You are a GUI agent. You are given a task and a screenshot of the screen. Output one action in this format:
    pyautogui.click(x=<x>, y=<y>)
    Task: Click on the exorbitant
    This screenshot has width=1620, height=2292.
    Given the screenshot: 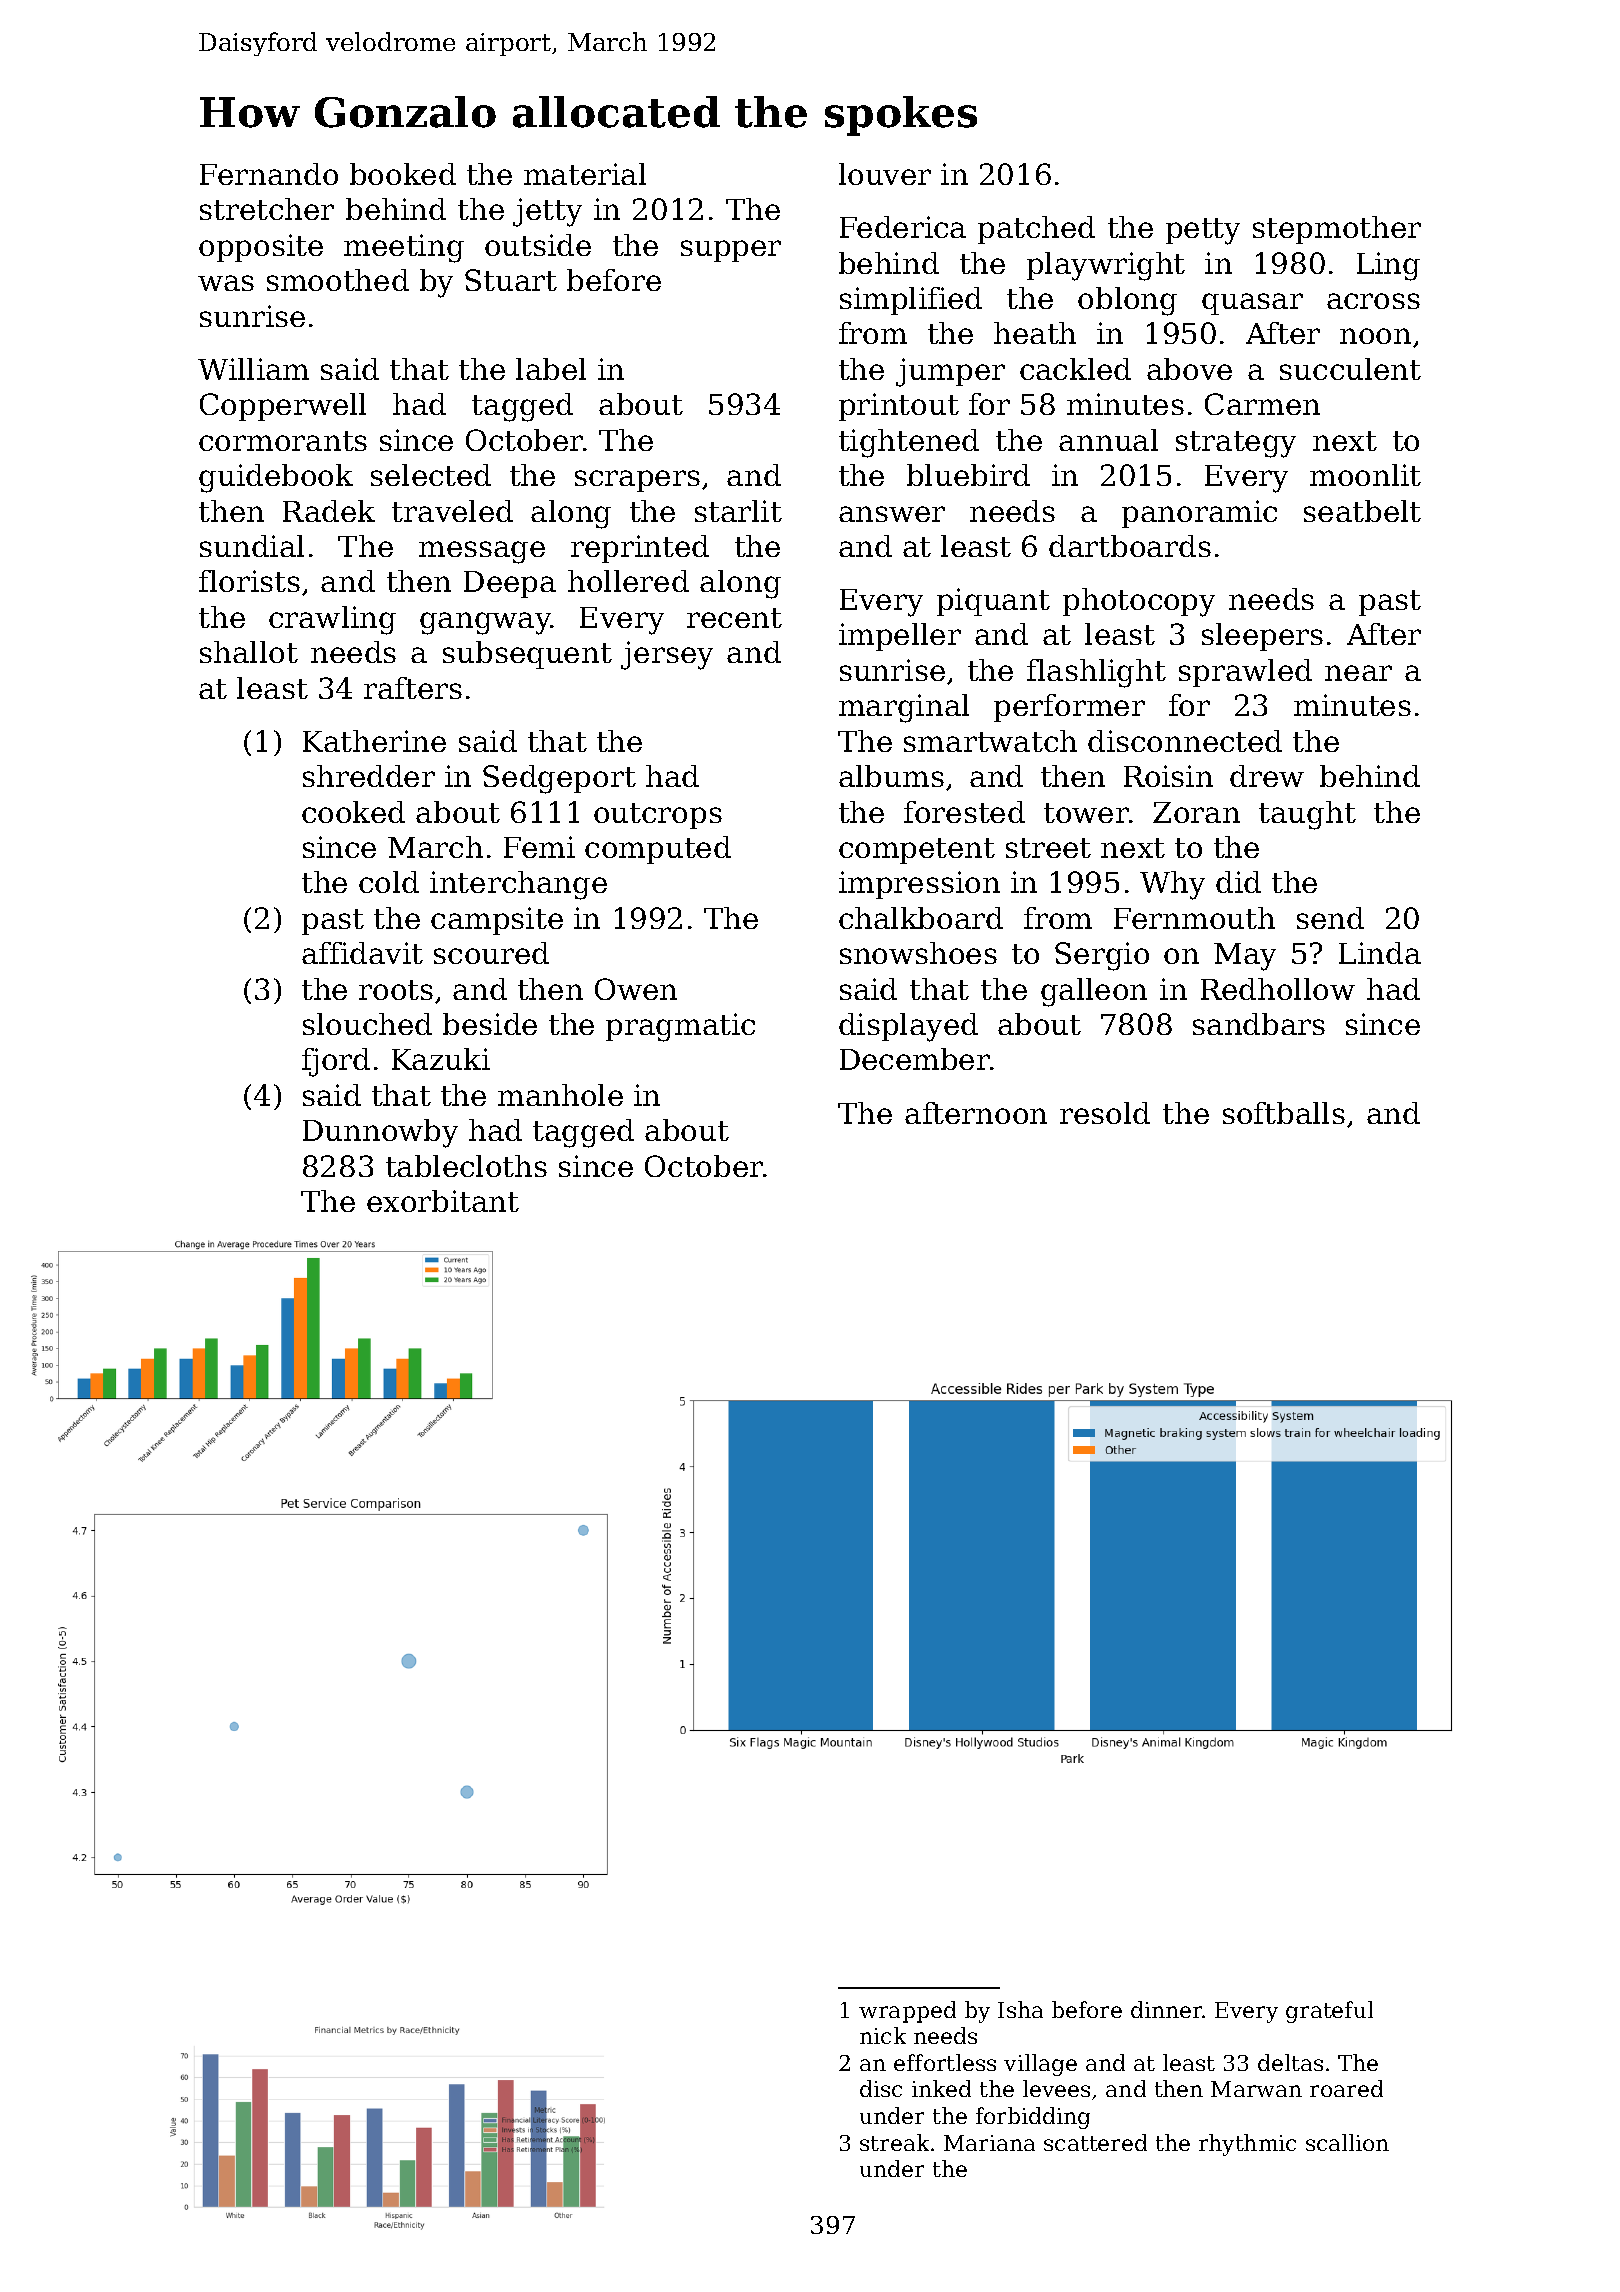 What is the action you would take?
    pyautogui.click(x=443, y=1201)
